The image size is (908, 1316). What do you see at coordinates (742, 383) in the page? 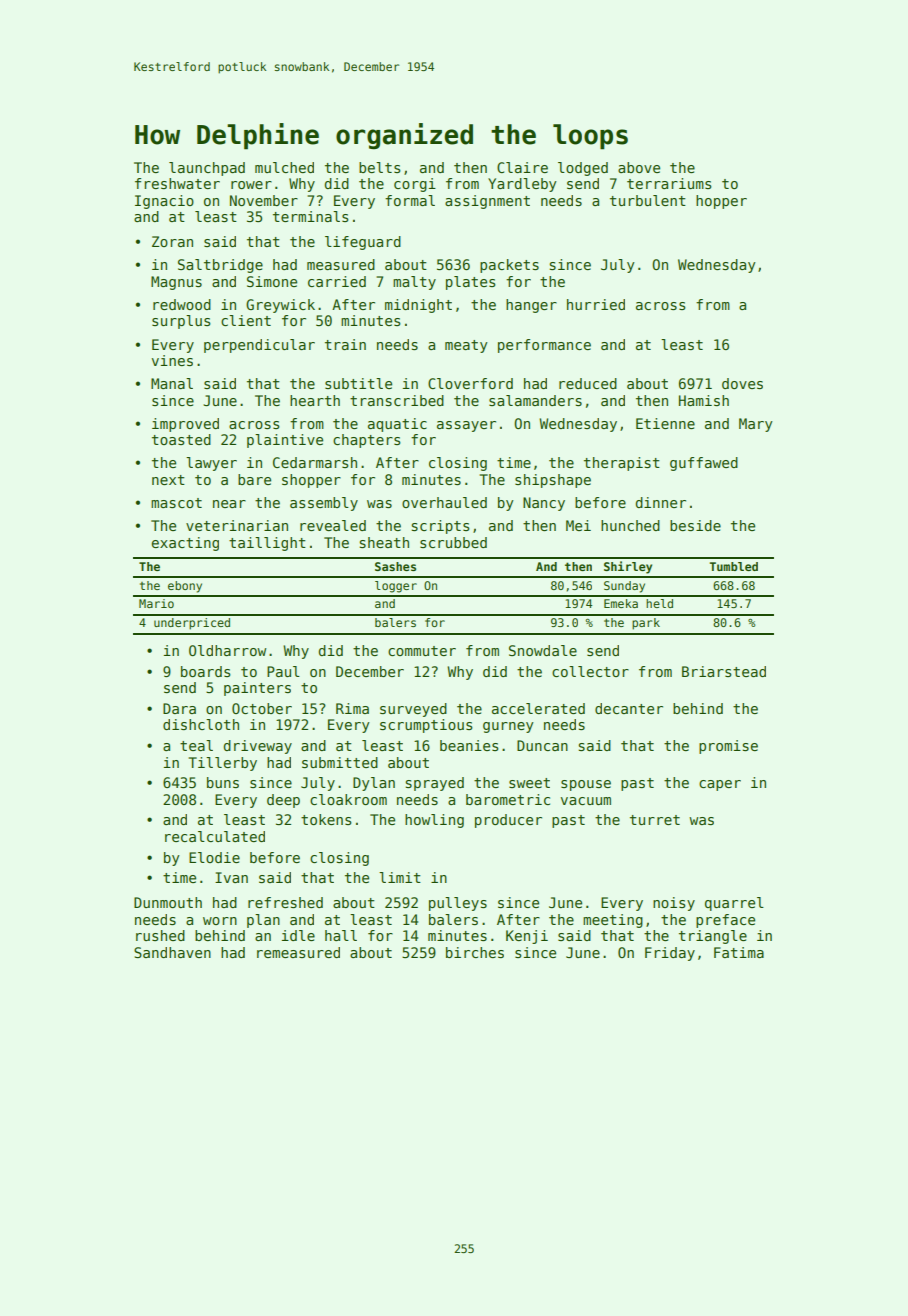
I see `doves` at bounding box center [742, 383].
